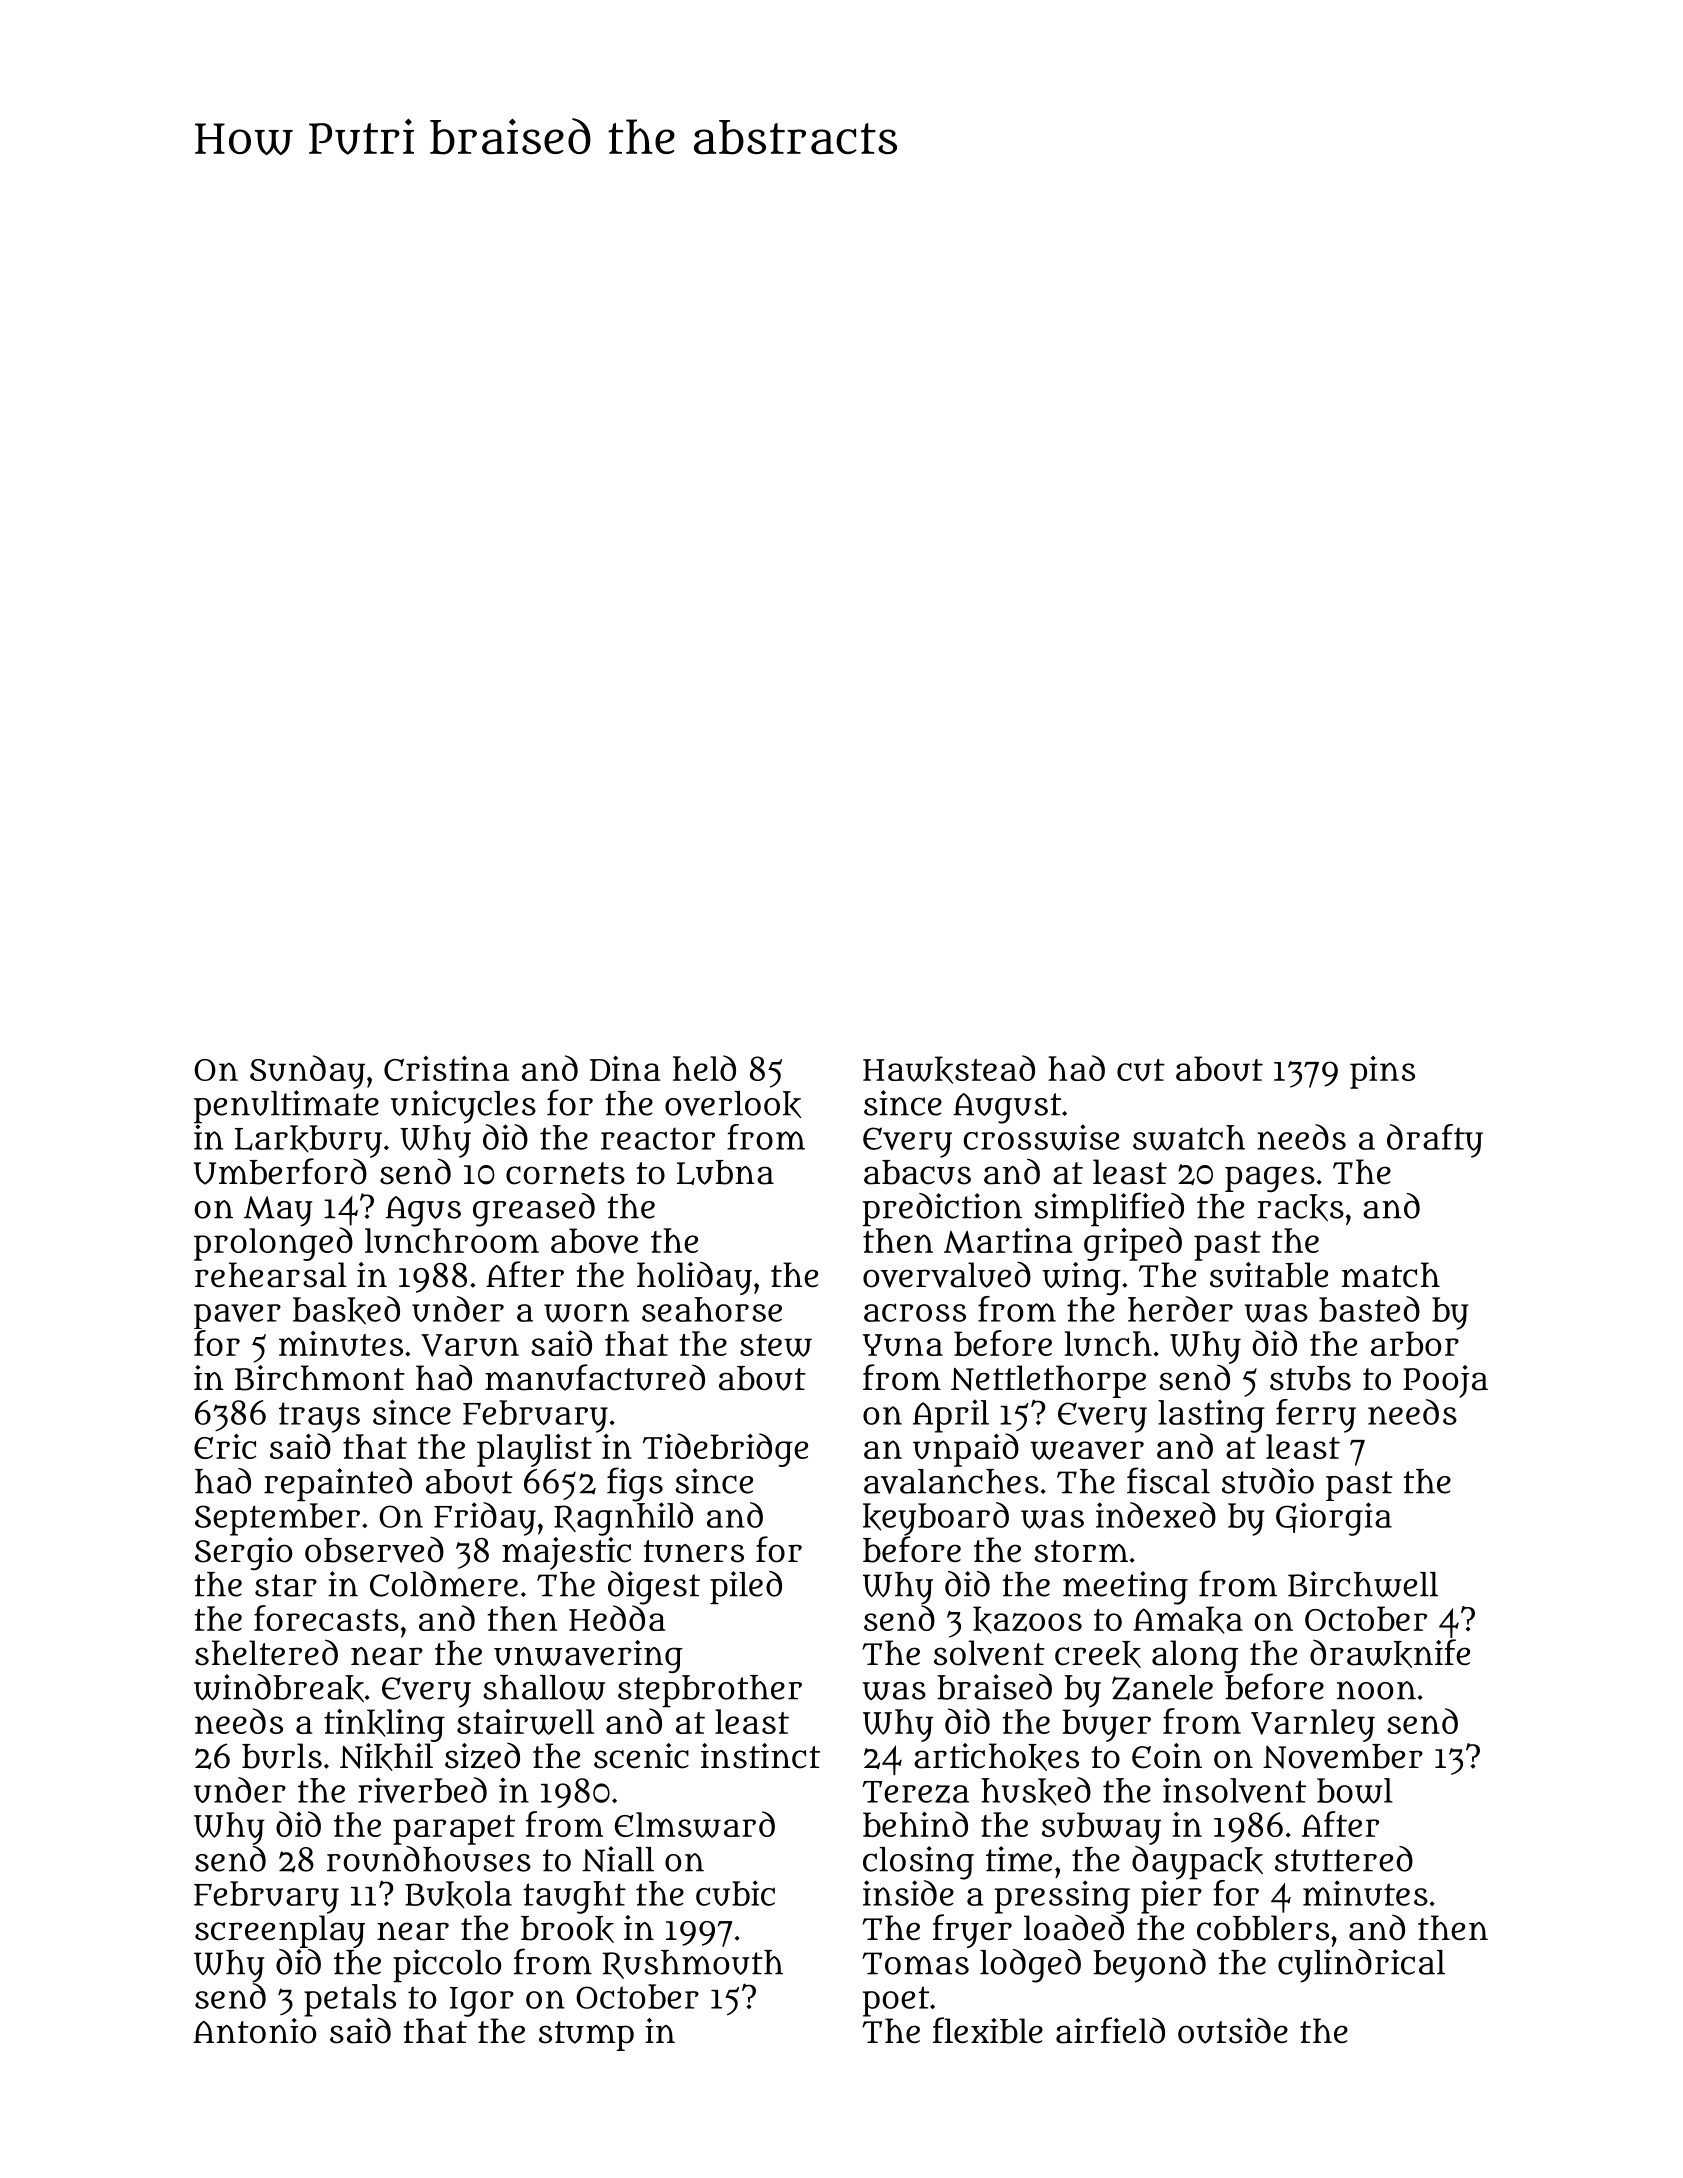 The image size is (1683, 2178). I want to click on griped, so click(1133, 1244).
